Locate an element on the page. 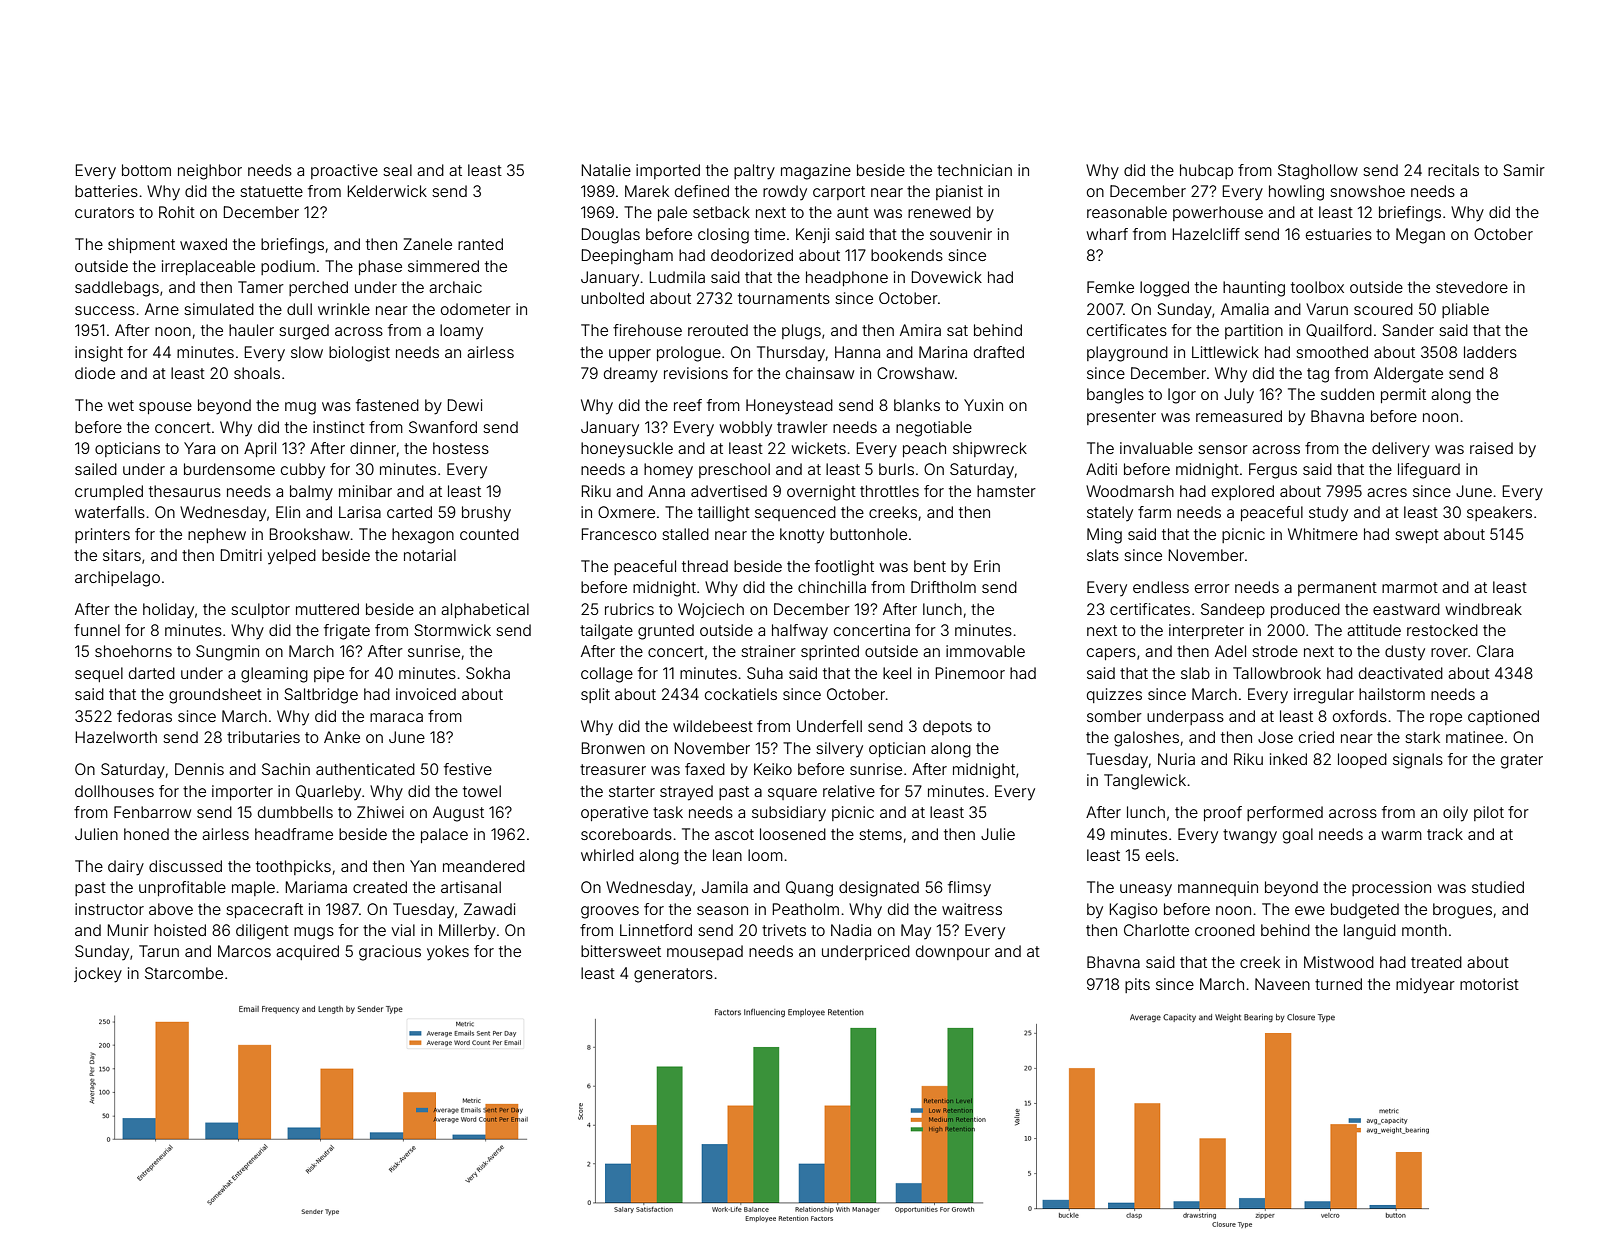 The width and height of the page is (1621, 1253). bottom is located at coordinates (146, 170).
